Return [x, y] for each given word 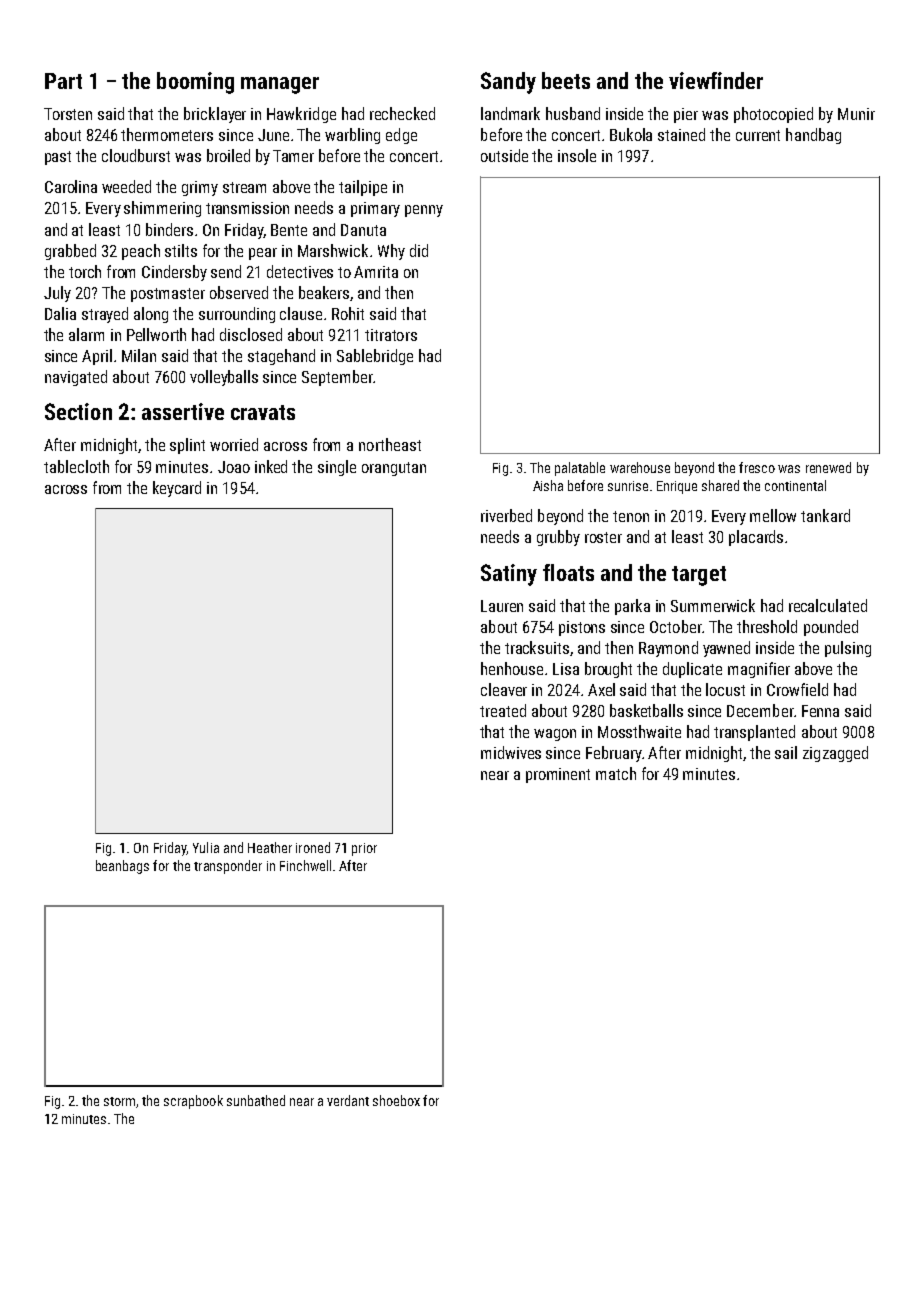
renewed [828, 467]
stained [681, 134]
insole [577, 155]
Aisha [548, 485]
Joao [234, 467]
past [58, 158]
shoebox [396, 1100]
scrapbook [193, 1102]
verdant [348, 1100]
